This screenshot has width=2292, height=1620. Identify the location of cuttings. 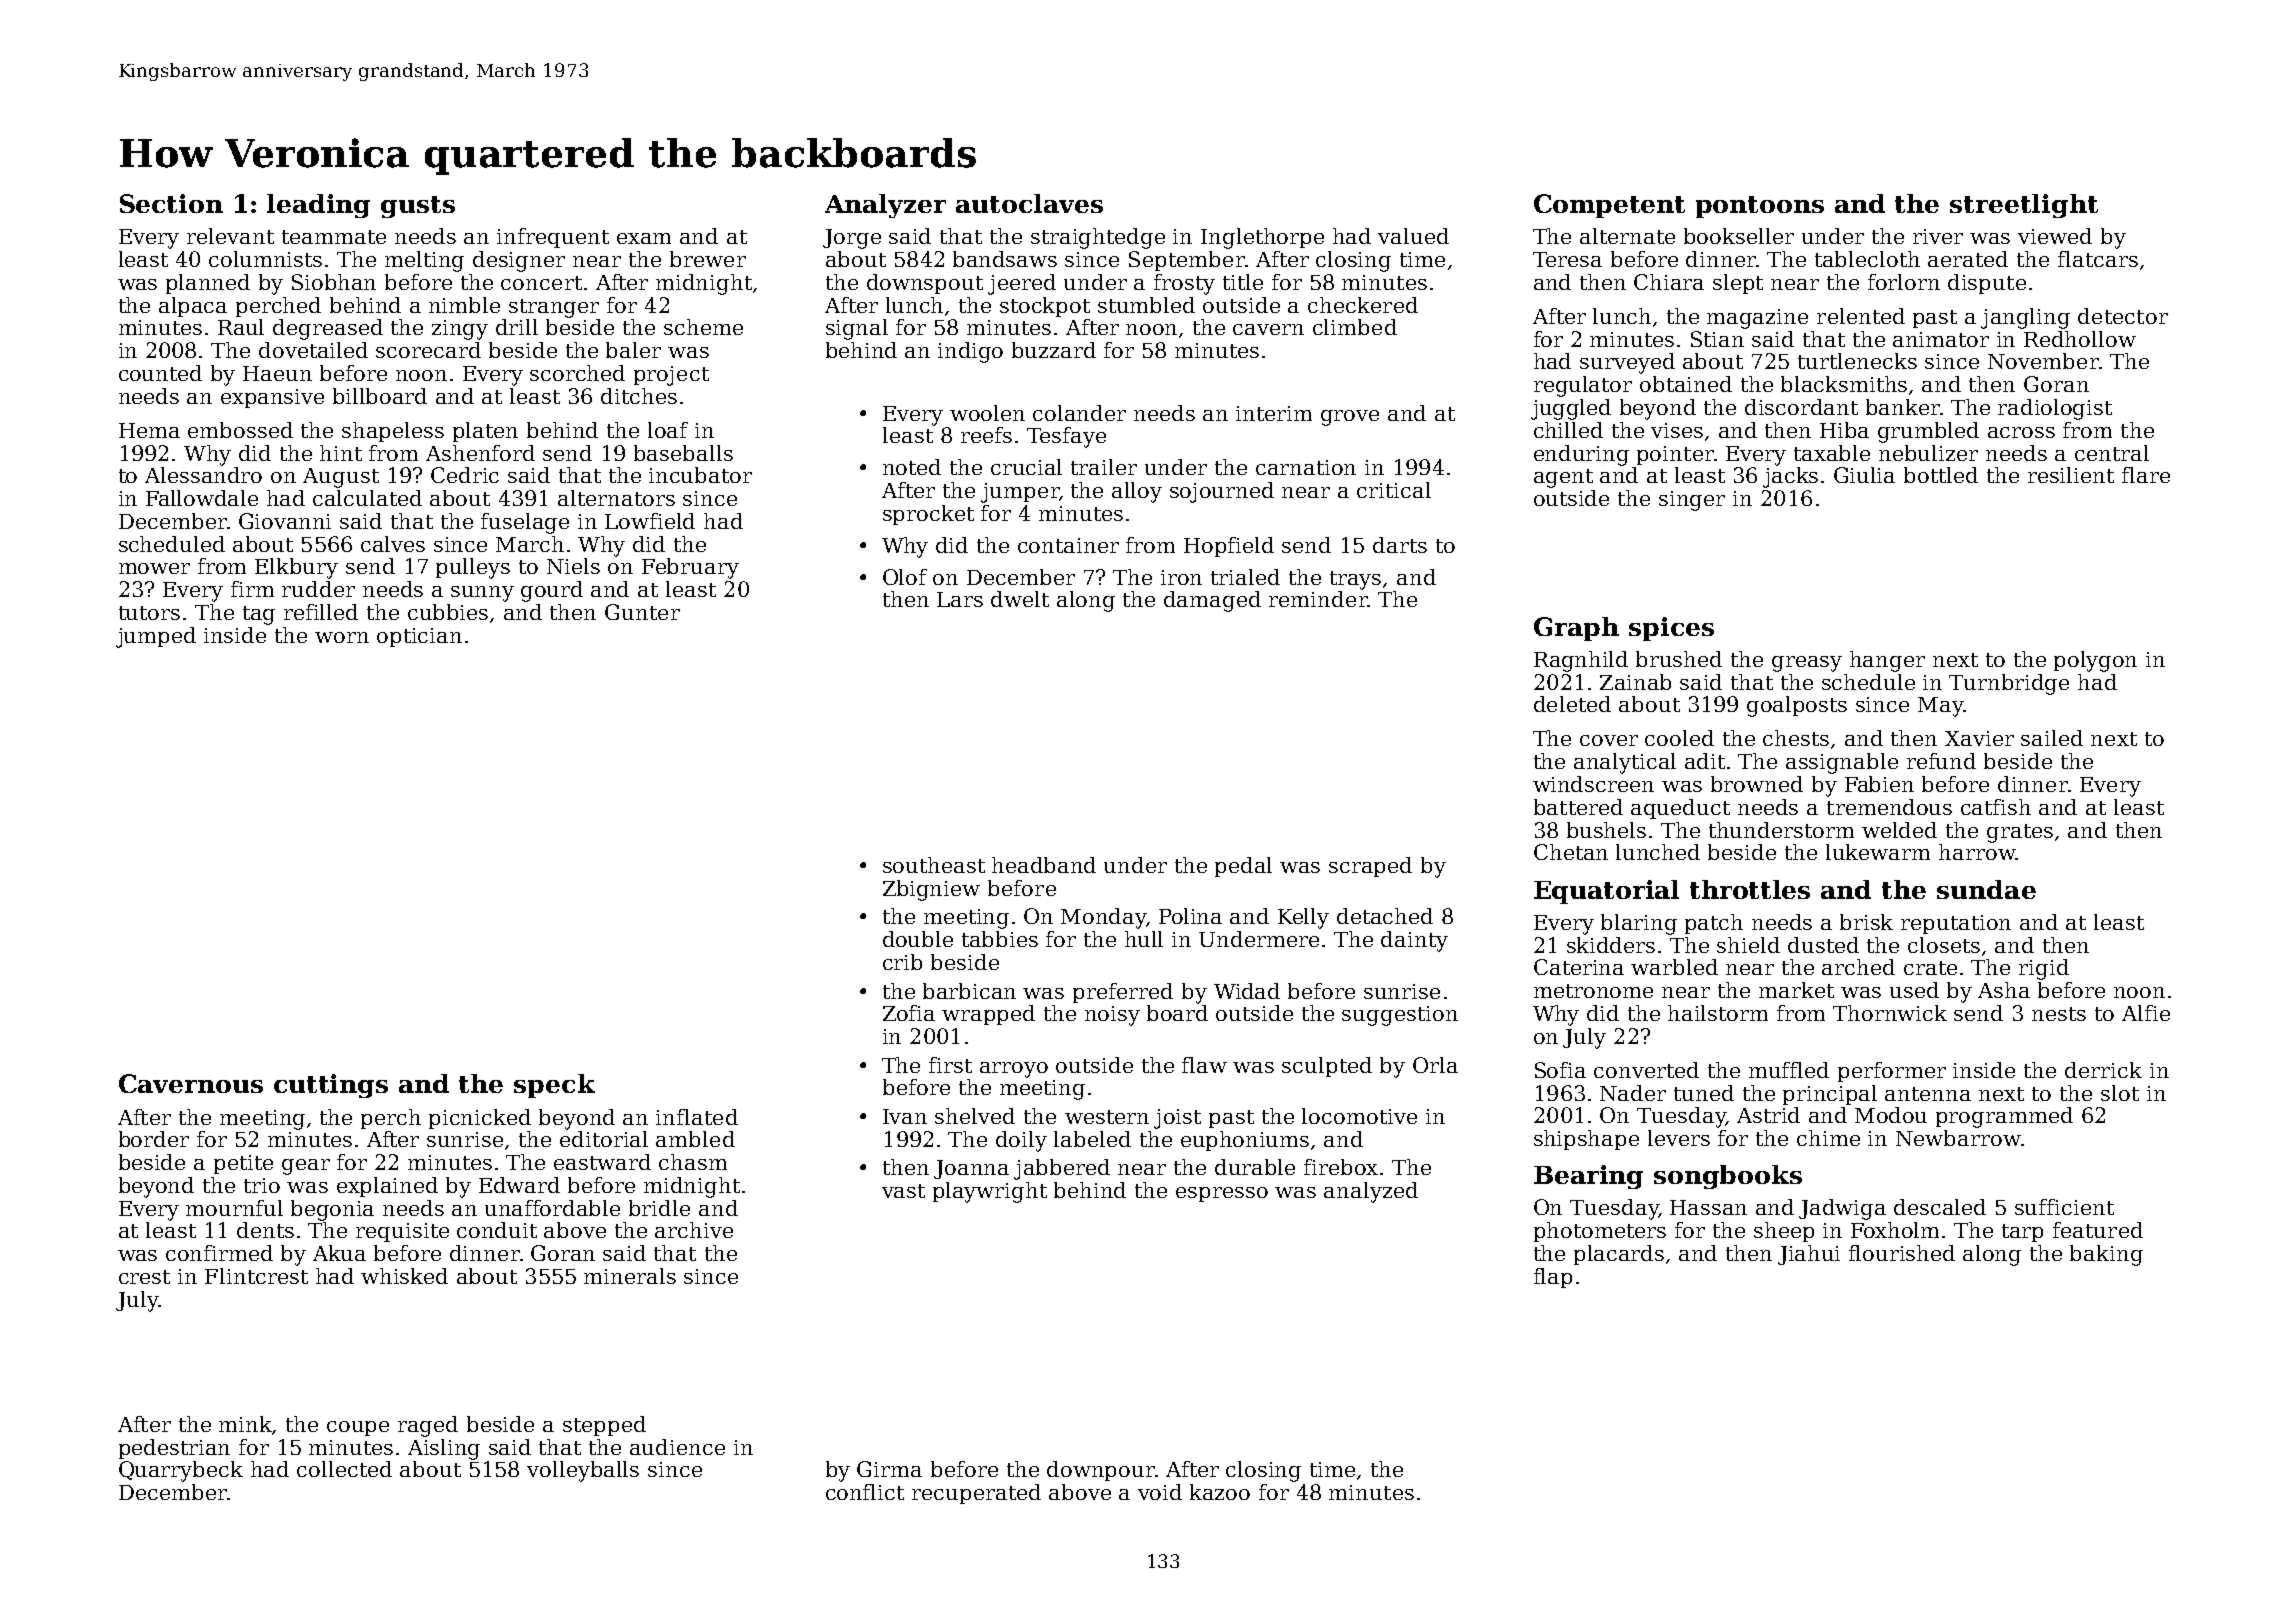
(331, 1086).
